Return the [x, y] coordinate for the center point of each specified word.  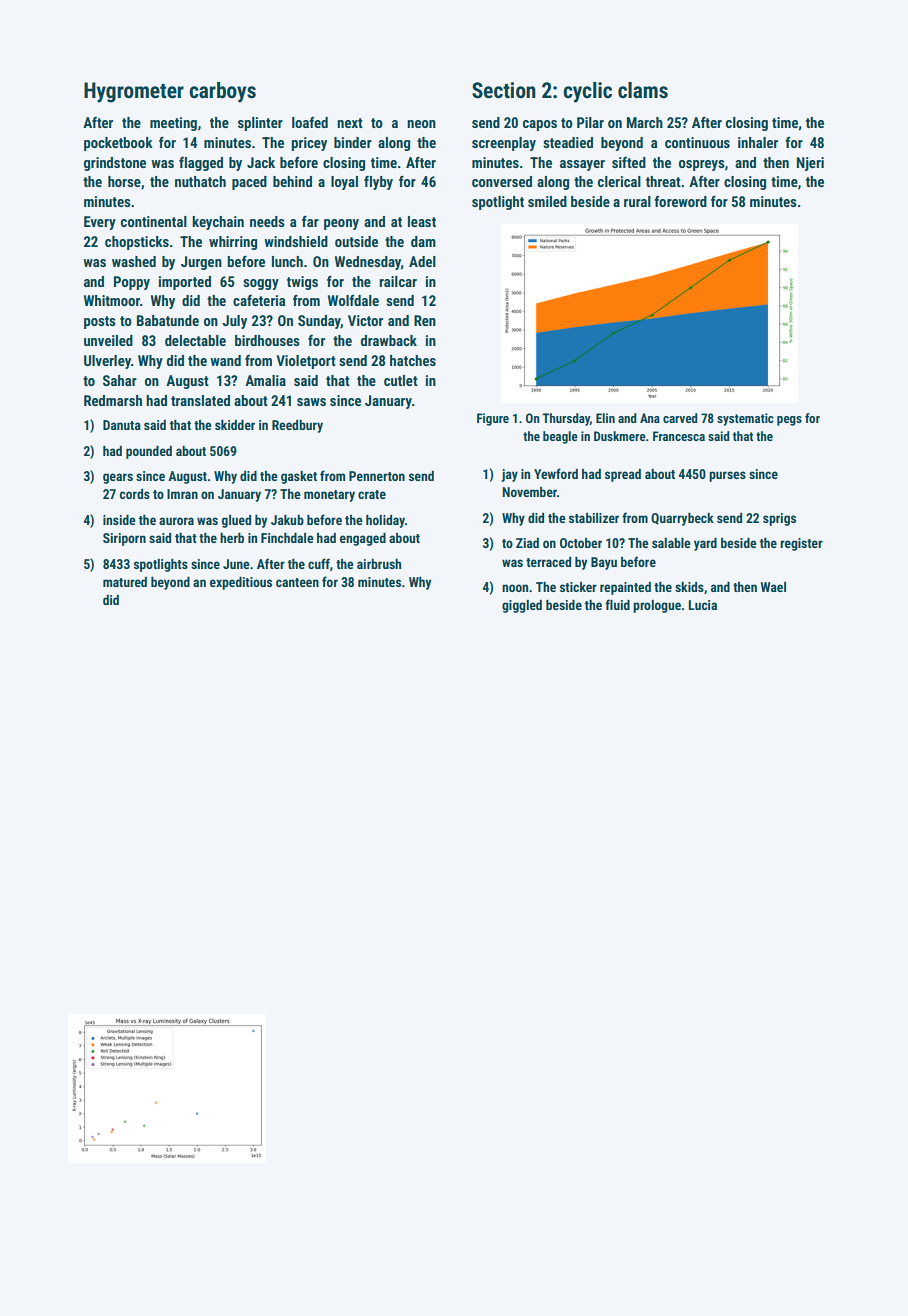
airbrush [379, 564]
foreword [680, 201]
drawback [389, 340]
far [310, 221]
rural [637, 201]
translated [200, 400]
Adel [422, 261]
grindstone [115, 164]
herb [232, 538]
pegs [789, 421]
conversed [502, 181]
